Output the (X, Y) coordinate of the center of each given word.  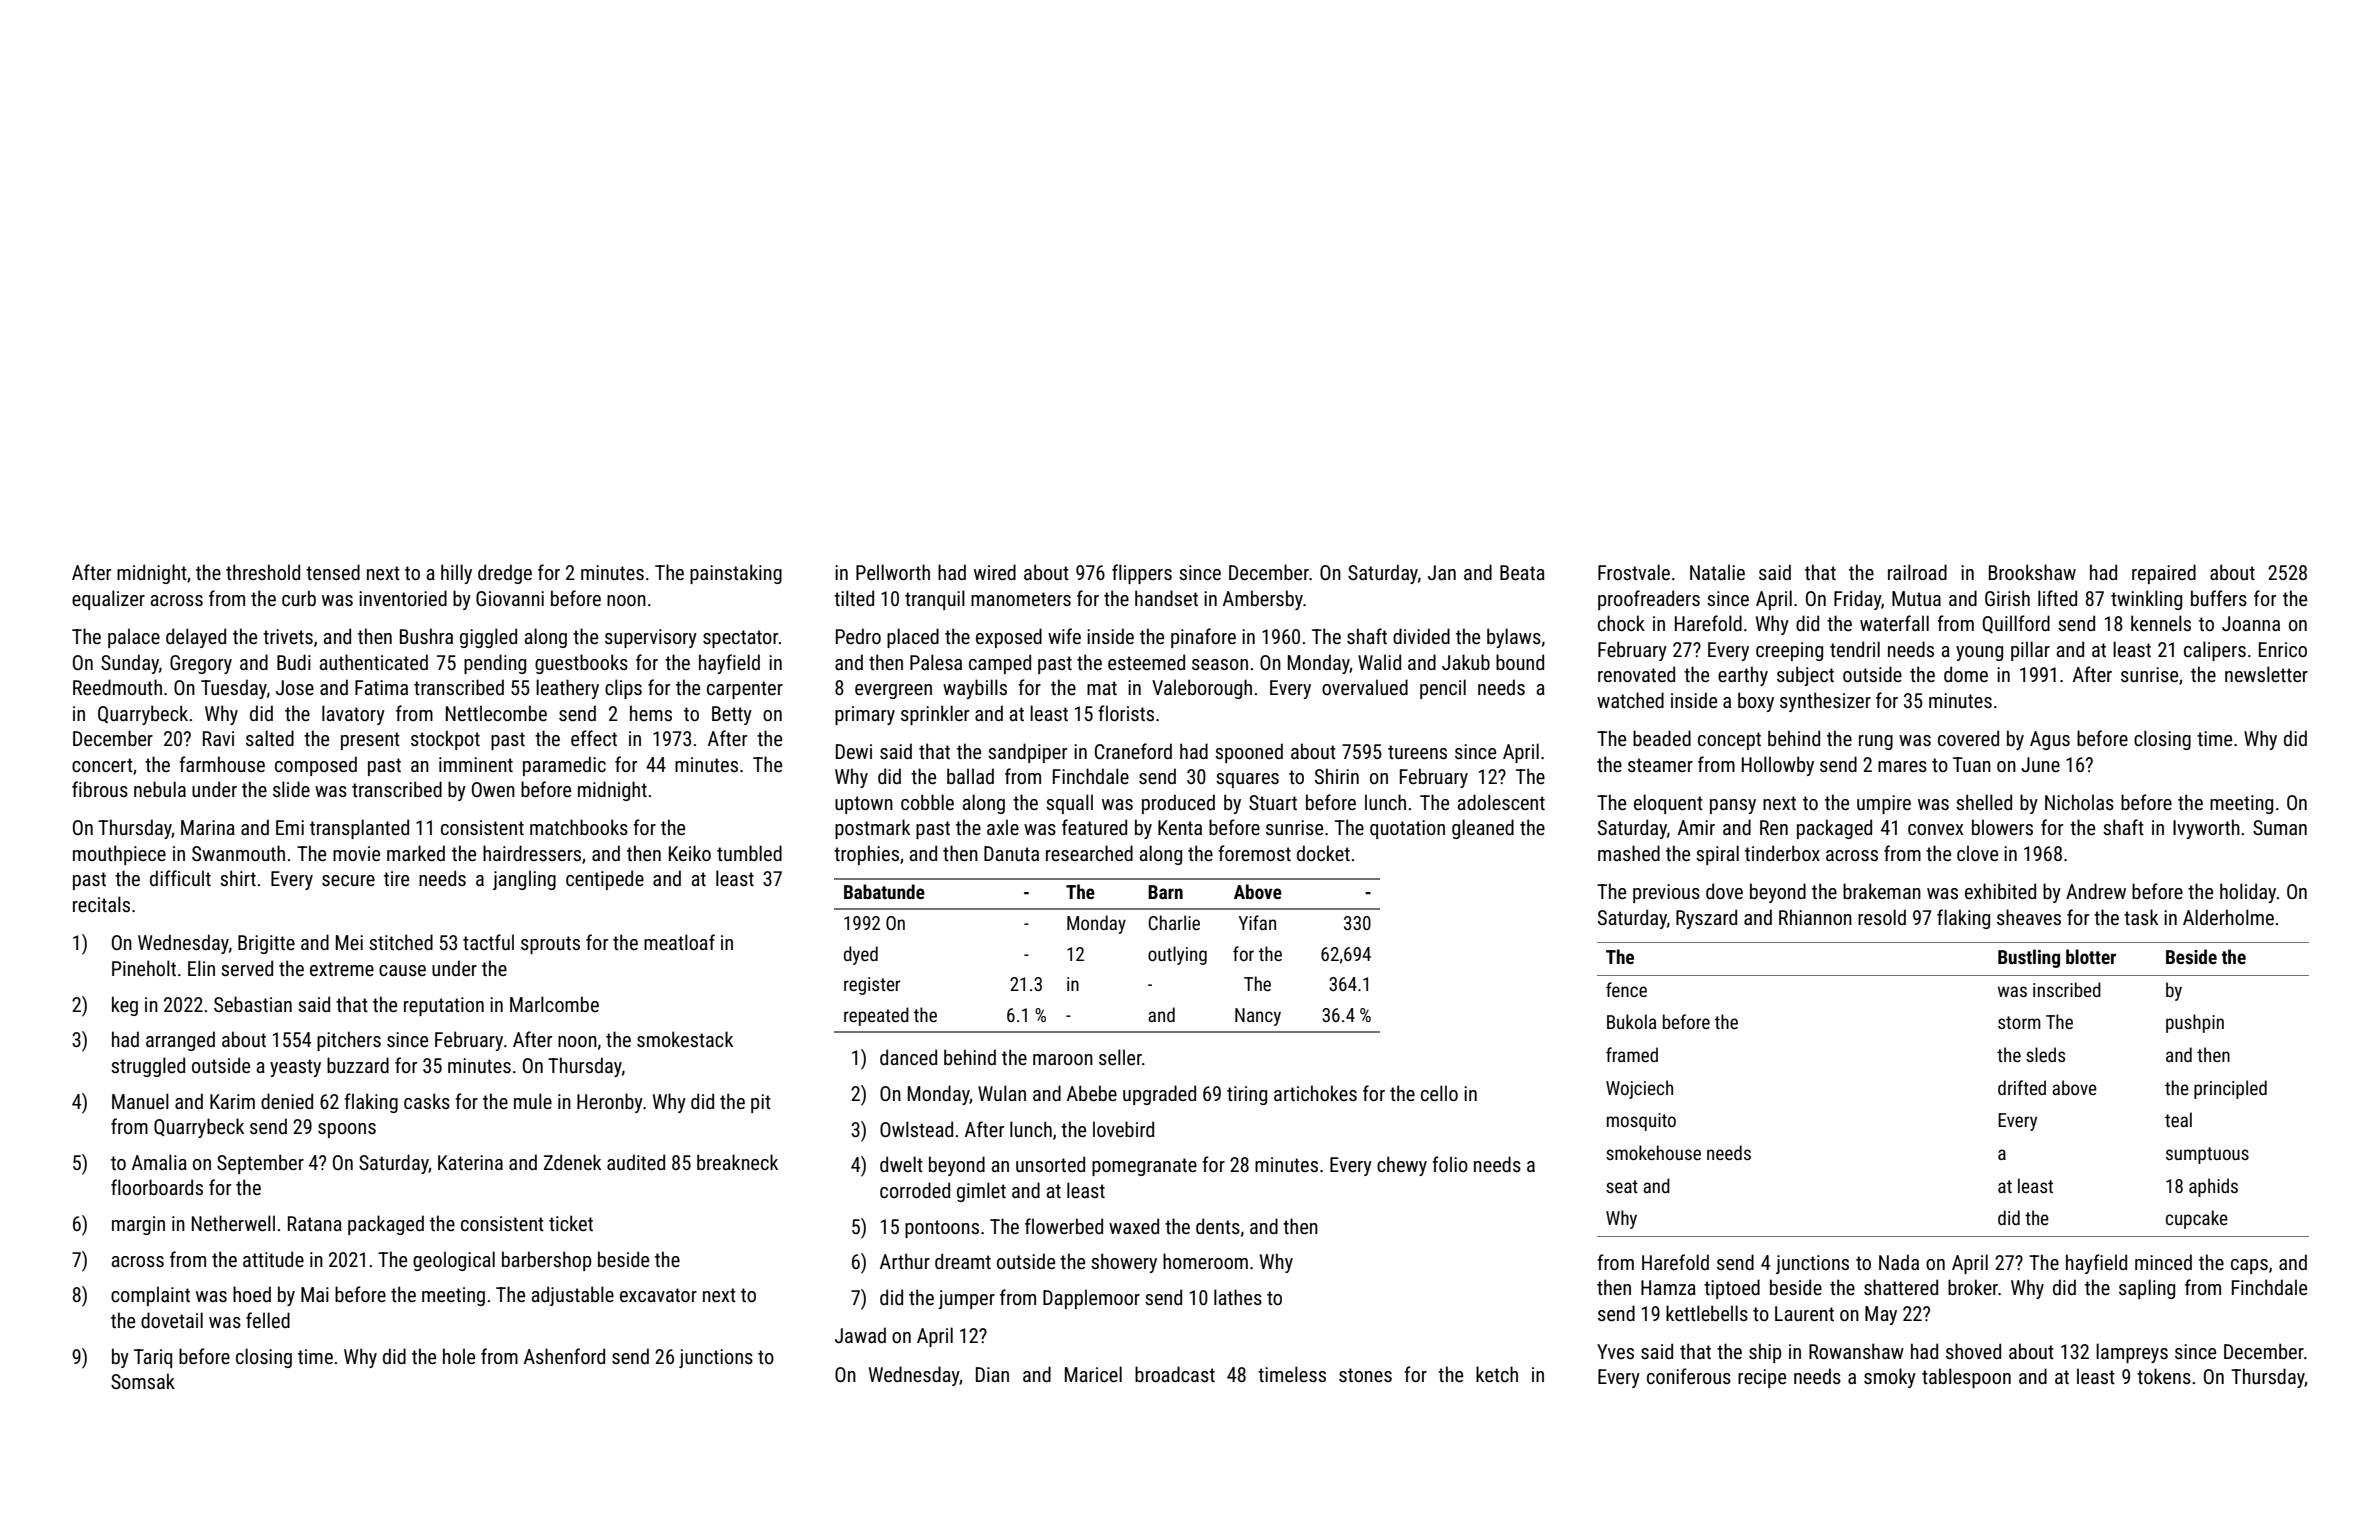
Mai (315, 1294)
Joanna (2251, 623)
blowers (2002, 827)
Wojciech (1639, 1089)
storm (2019, 1022)
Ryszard (1706, 919)
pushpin (2195, 1023)
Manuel (140, 1101)
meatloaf (679, 942)
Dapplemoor (1091, 1299)
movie (356, 853)
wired (995, 572)
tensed (333, 572)
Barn (1165, 892)
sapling (2147, 1289)
